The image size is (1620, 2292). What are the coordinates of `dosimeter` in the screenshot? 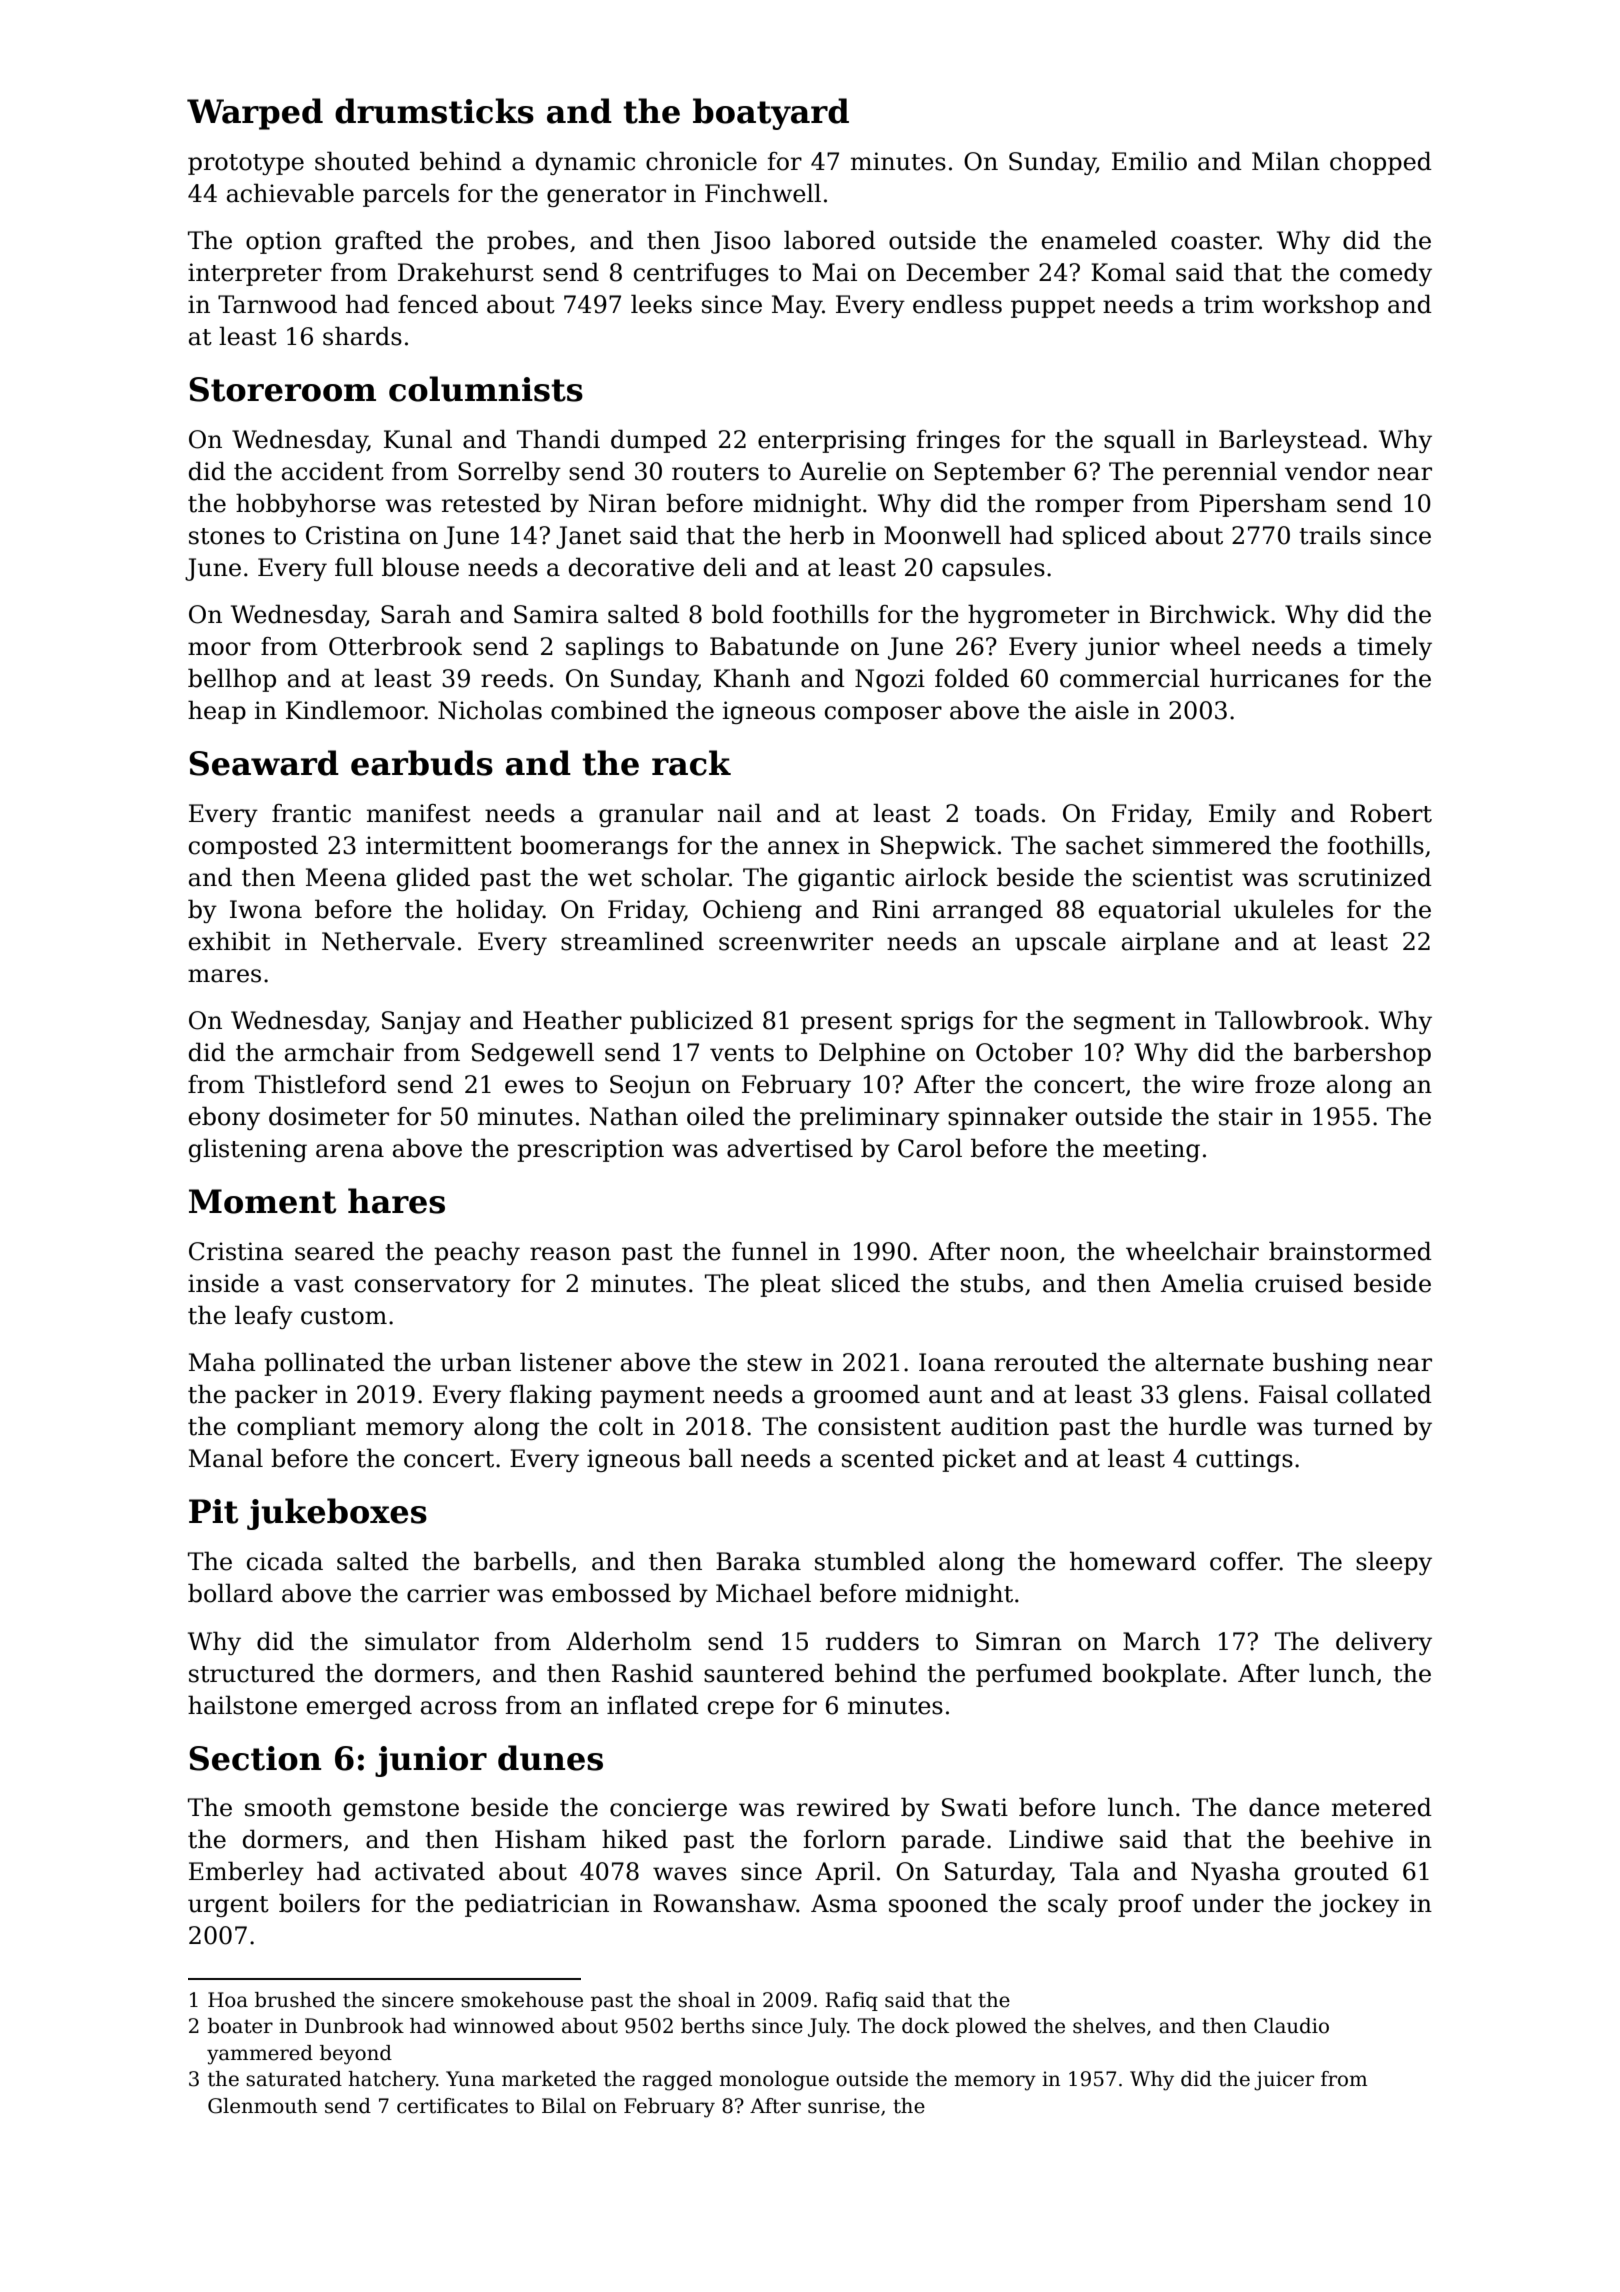 It's located at (329, 1116).
